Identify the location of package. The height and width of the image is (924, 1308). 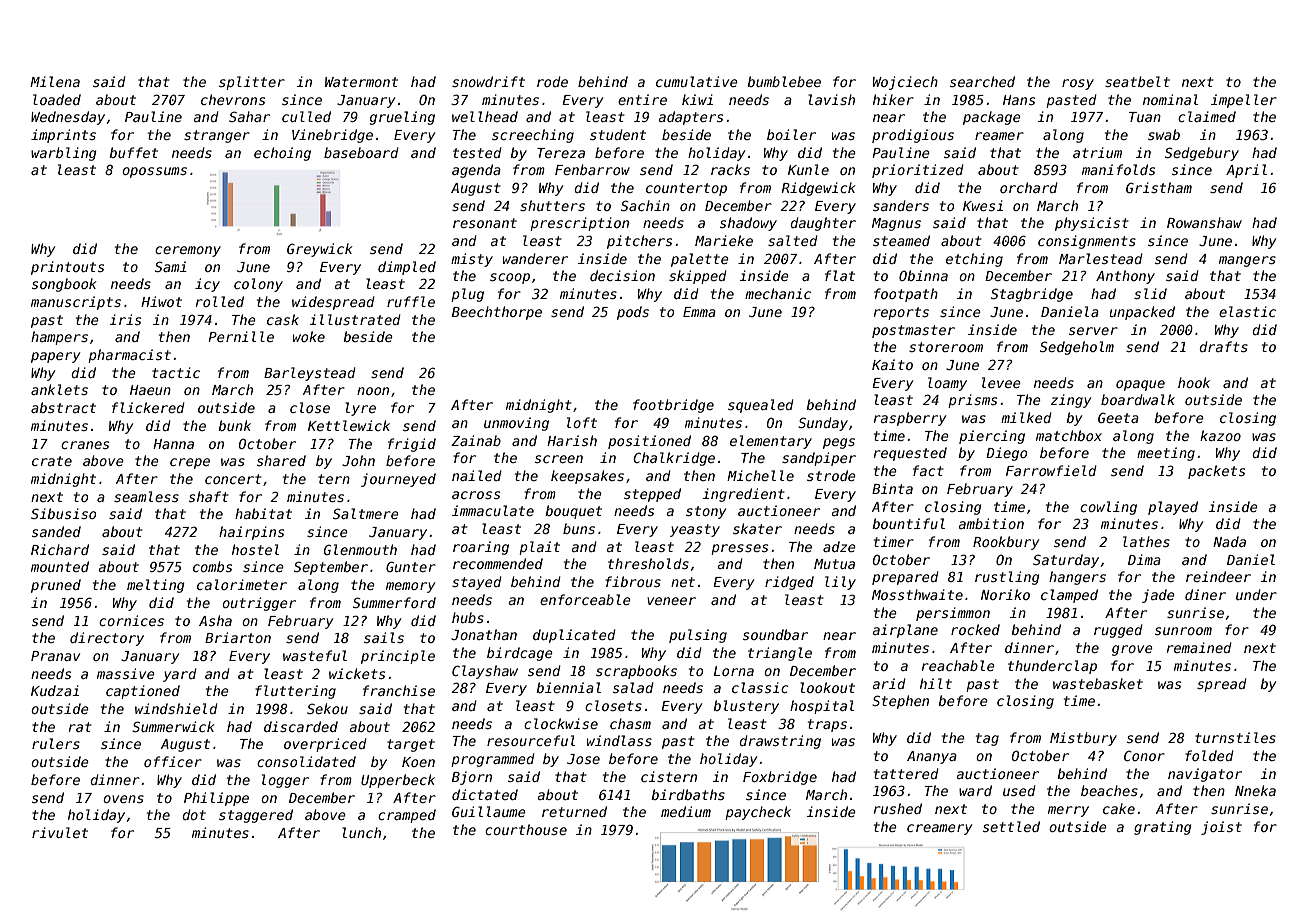
(992, 118).
